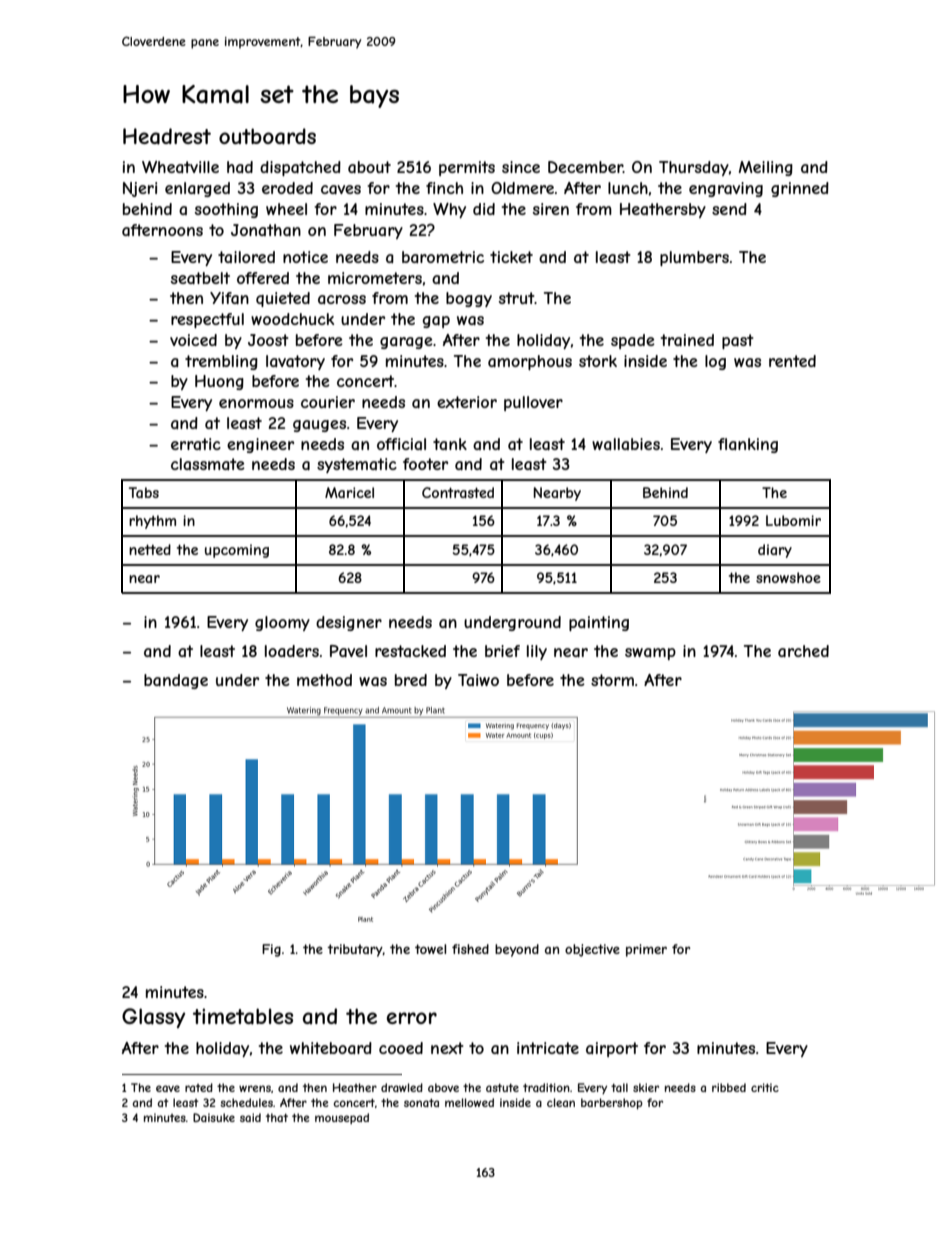 The image size is (952, 1233). What do you see at coordinates (176, 681) in the document?
I see `bandage` at bounding box center [176, 681].
